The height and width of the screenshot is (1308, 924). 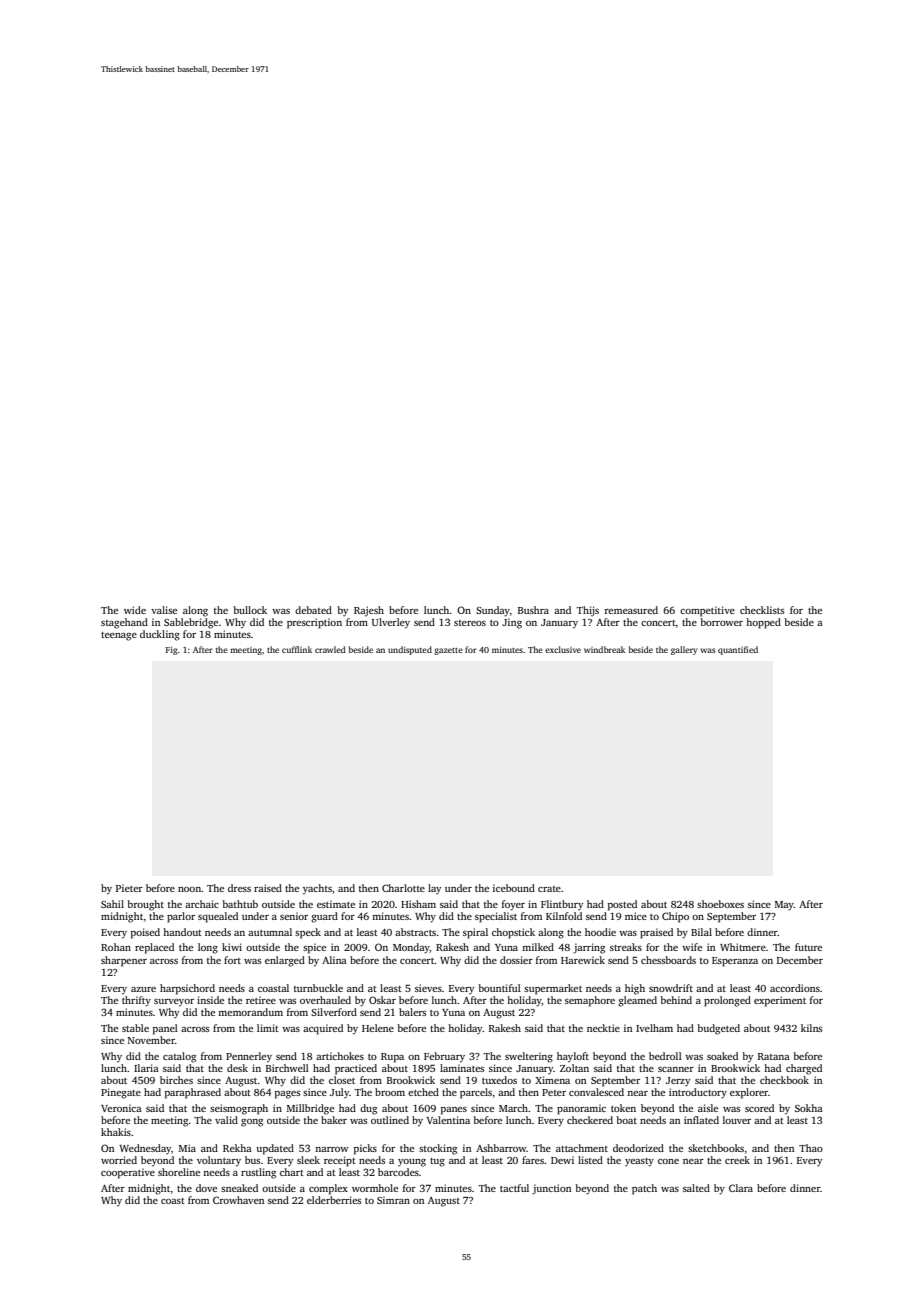 I want to click on May, so click(x=784, y=906).
